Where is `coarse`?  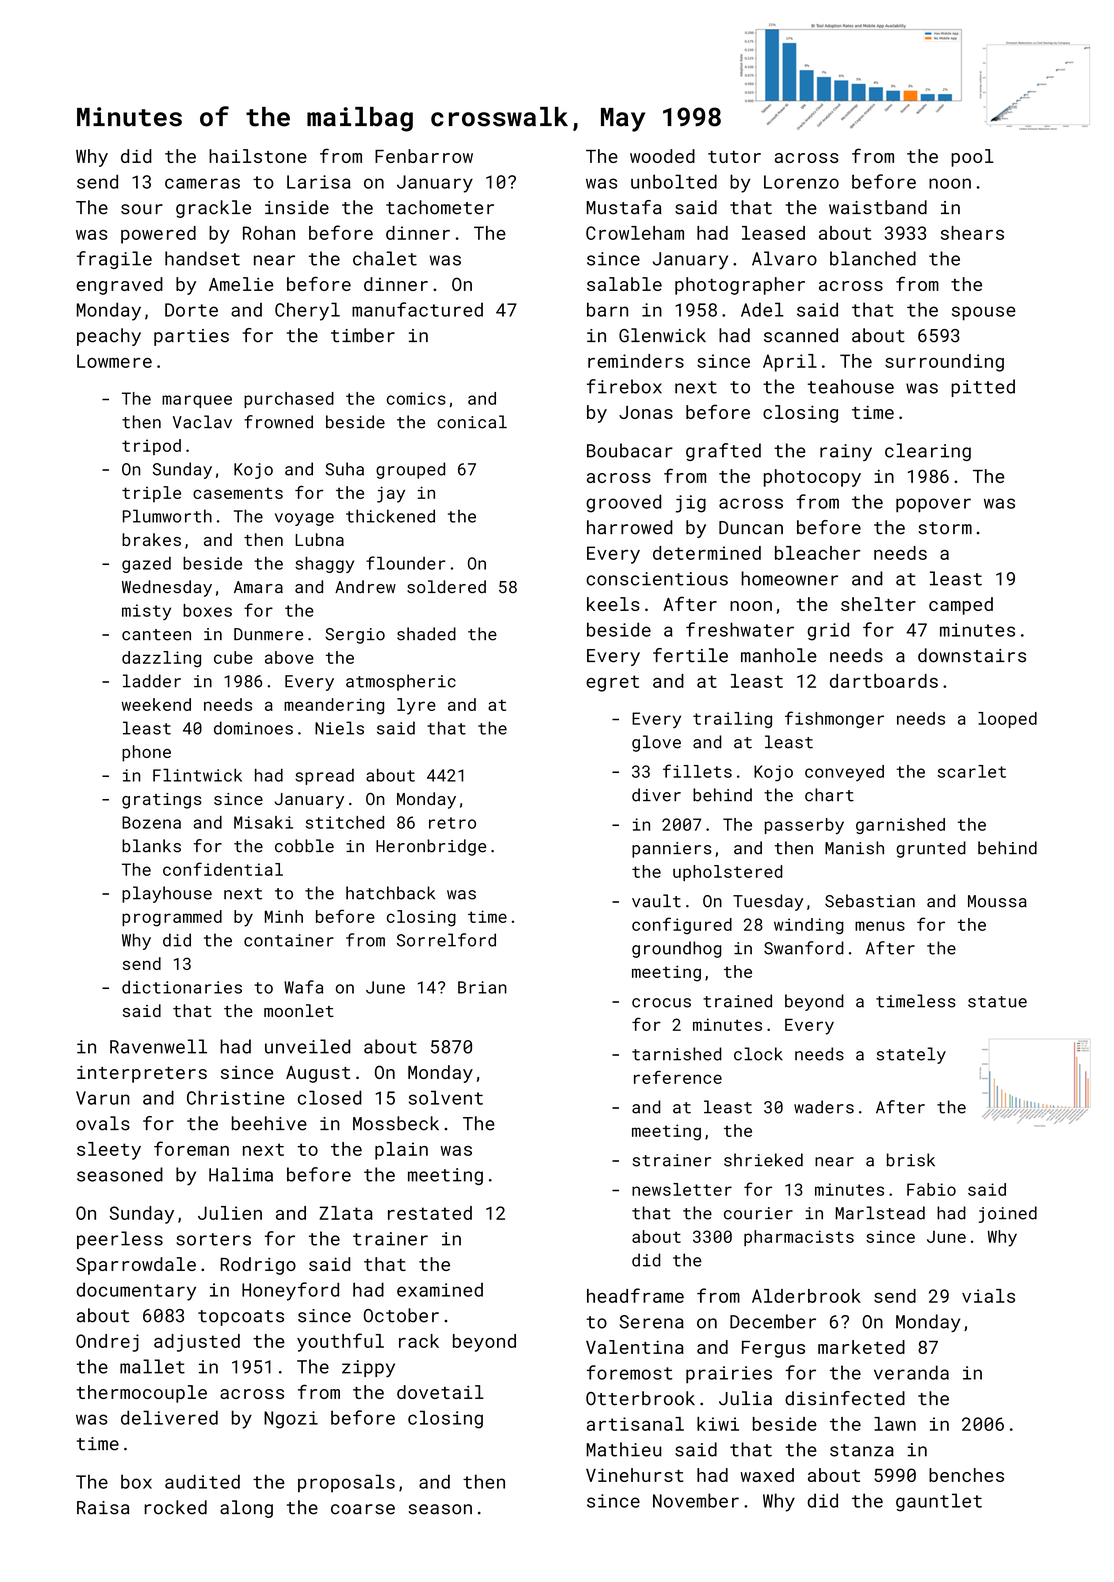 coarse is located at coordinates (363, 1509).
